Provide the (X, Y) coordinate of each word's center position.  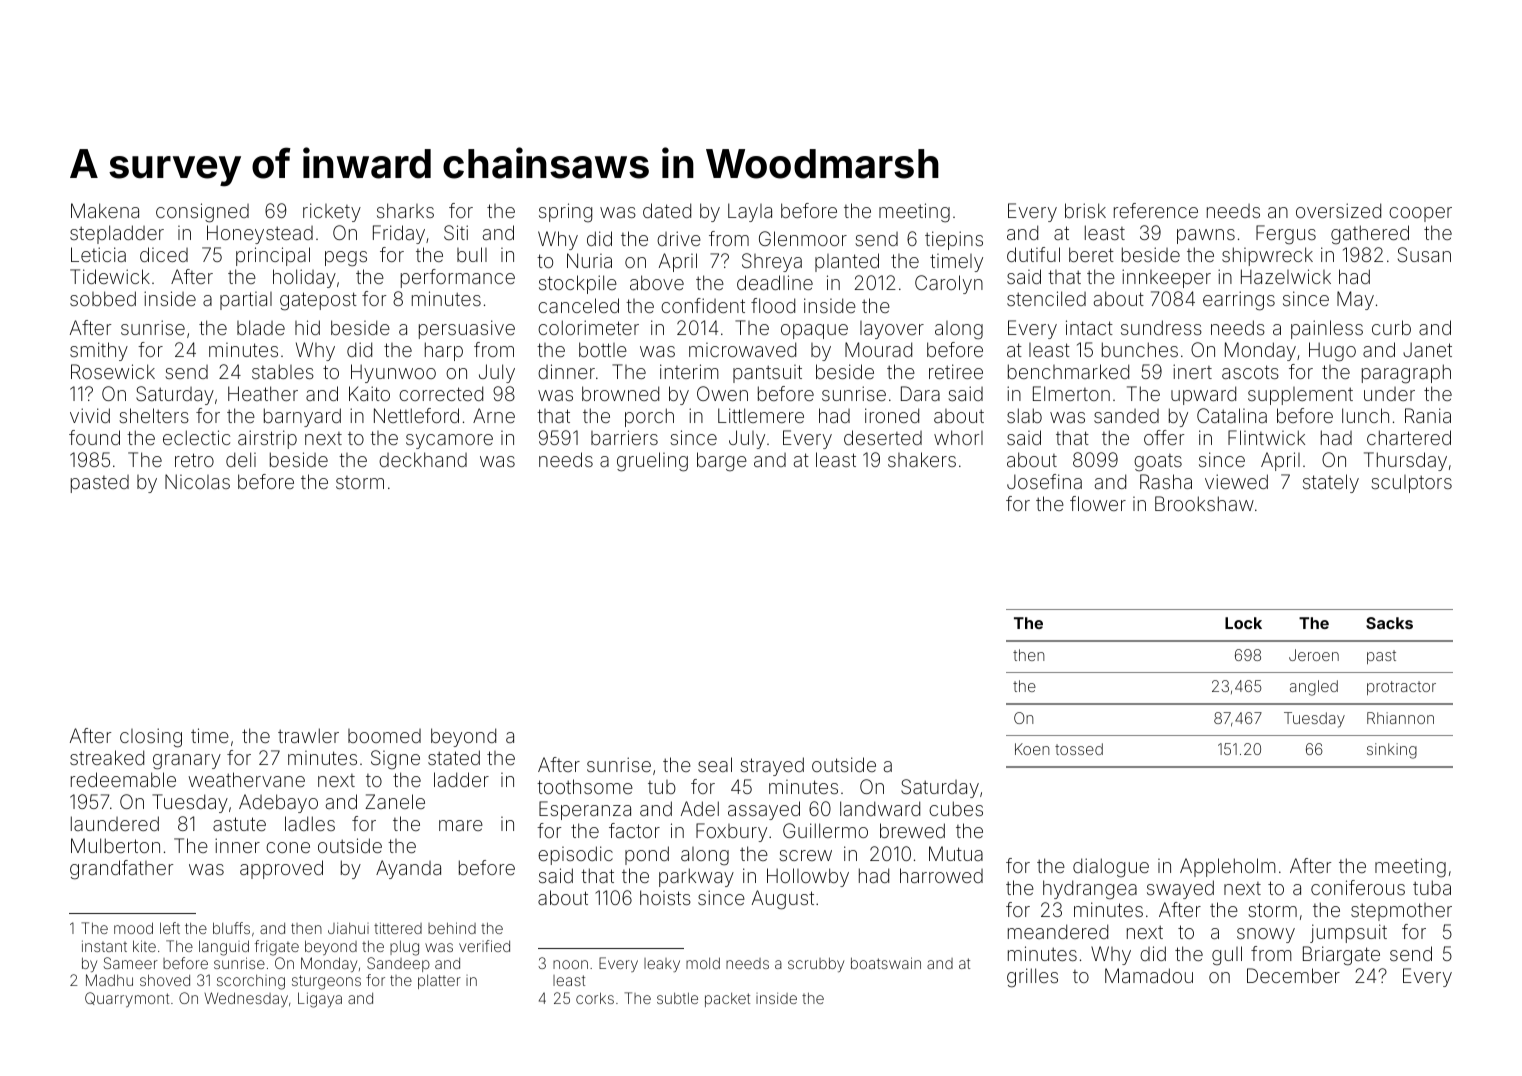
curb (1391, 327)
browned (620, 393)
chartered (1409, 437)
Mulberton (115, 845)
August (783, 900)
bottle (603, 349)
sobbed (103, 298)
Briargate (1341, 956)
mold (703, 963)
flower (1098, 503)
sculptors (1411, 484)
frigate (277, 948)
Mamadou (1149, 975)
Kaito (369, 393)
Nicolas (197, 481)
